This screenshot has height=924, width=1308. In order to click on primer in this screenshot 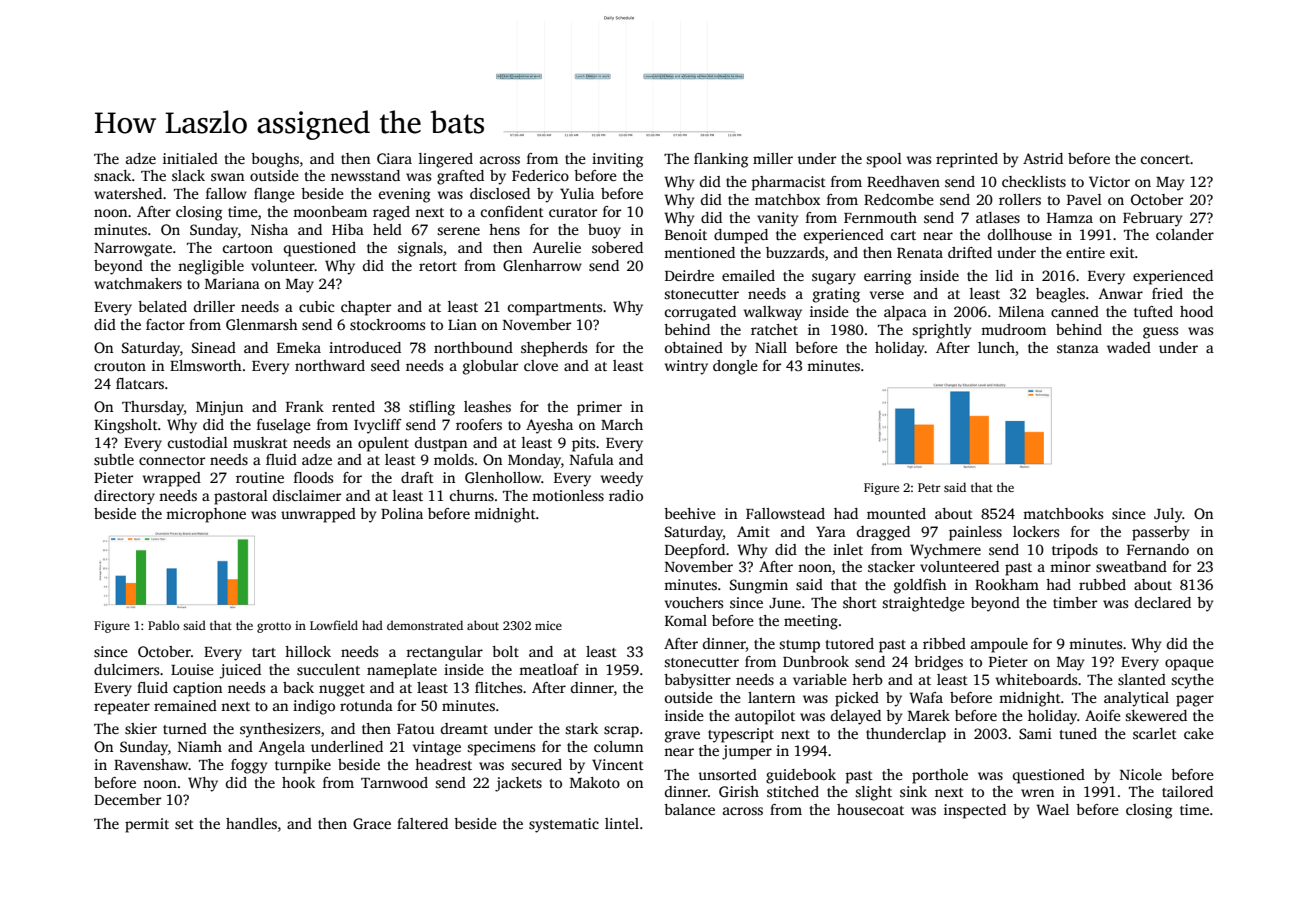, I will do `click(599, 408)`.
